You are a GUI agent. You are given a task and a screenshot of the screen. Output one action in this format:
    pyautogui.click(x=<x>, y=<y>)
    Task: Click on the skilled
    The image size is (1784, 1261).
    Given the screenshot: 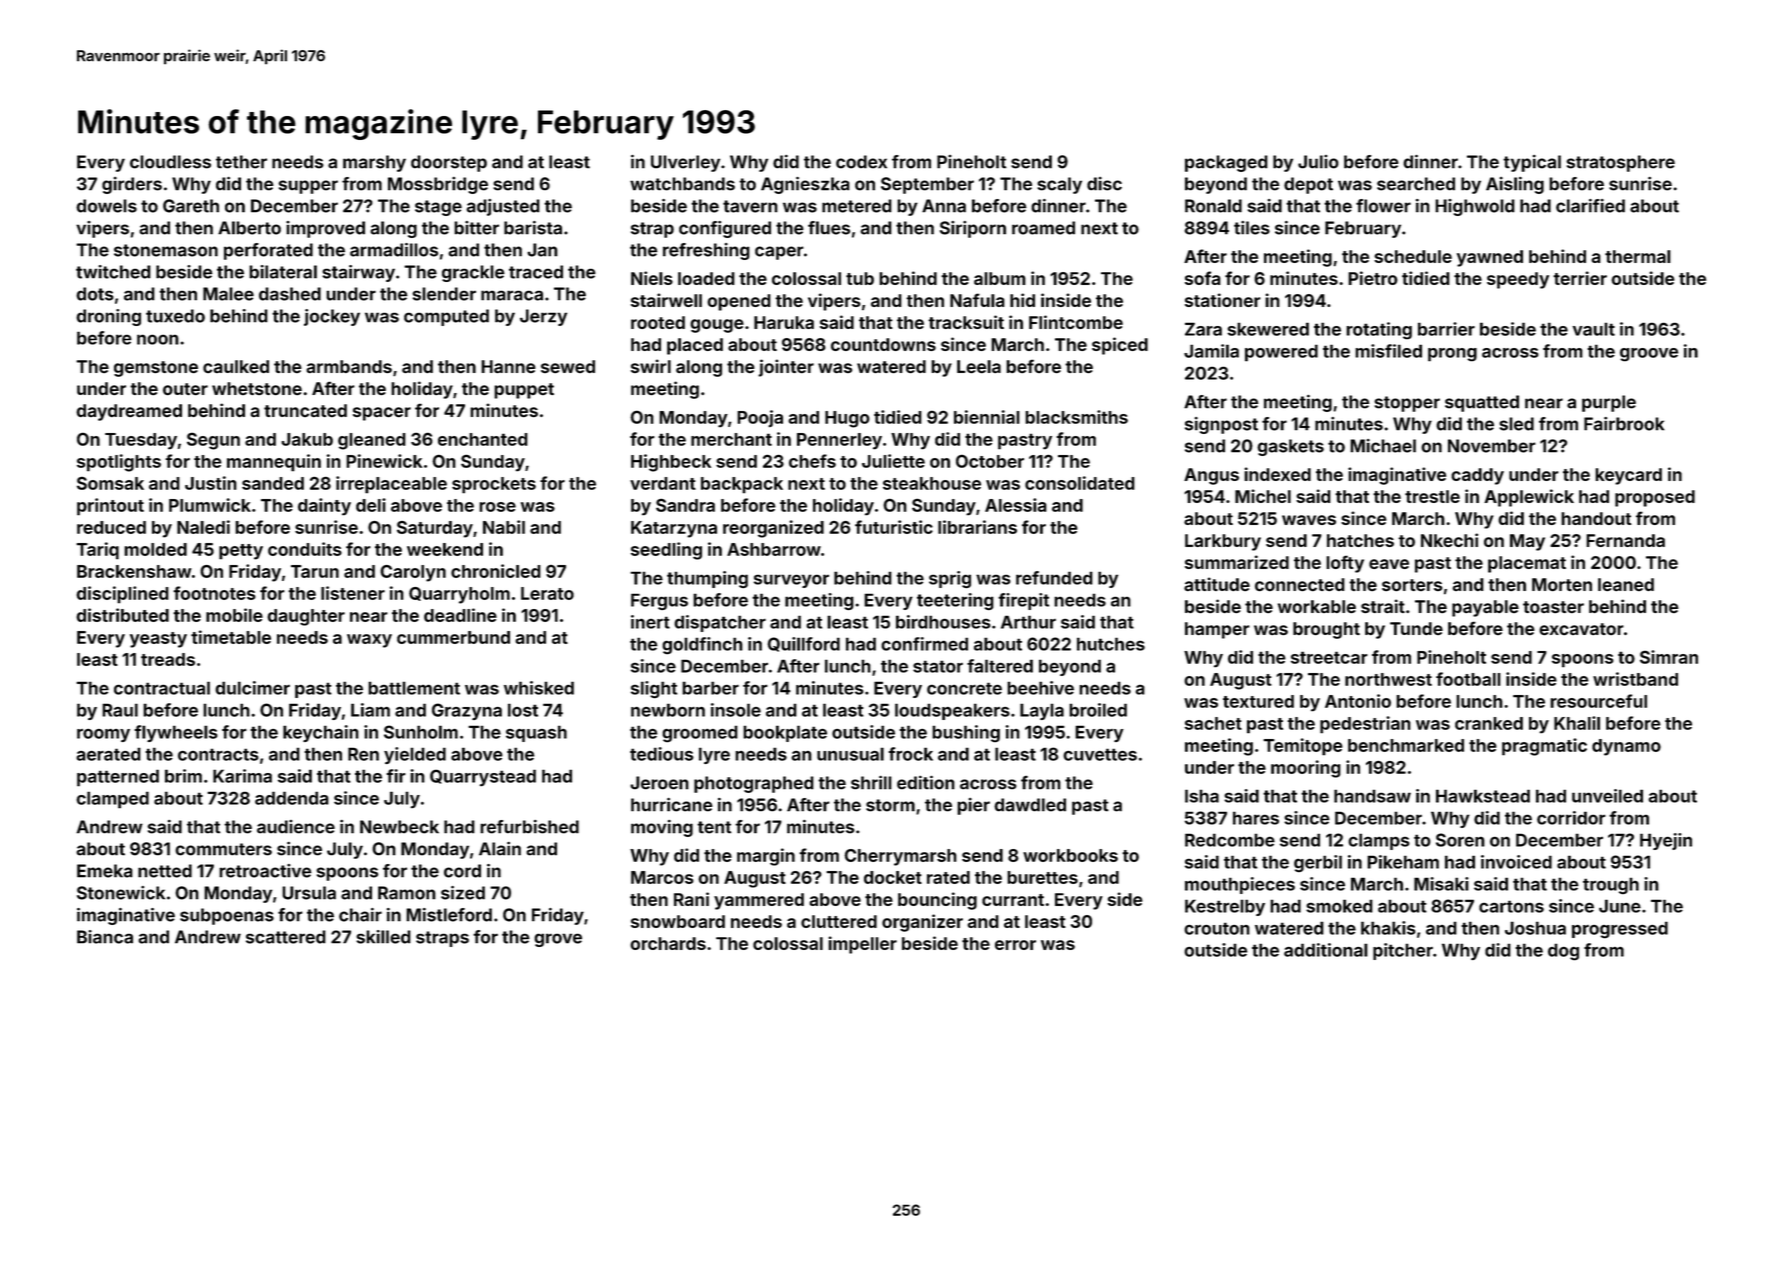 What is the action you would take?
    pyautogui.click(x=383, y=937)
